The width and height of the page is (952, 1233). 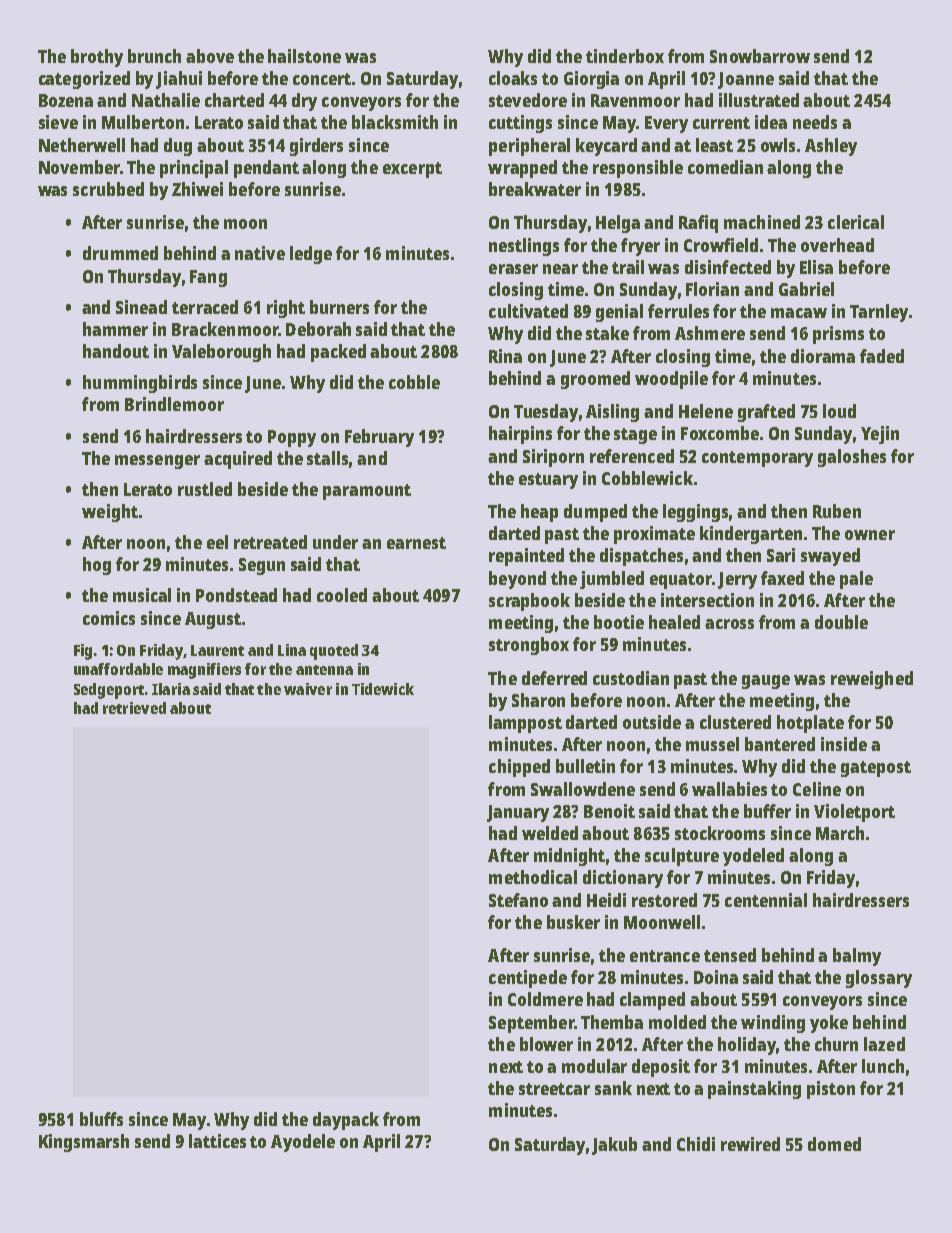 What do you see at coordinates (730, 955) in the page?
I see `tensed` at bounding box center [730, 955].
